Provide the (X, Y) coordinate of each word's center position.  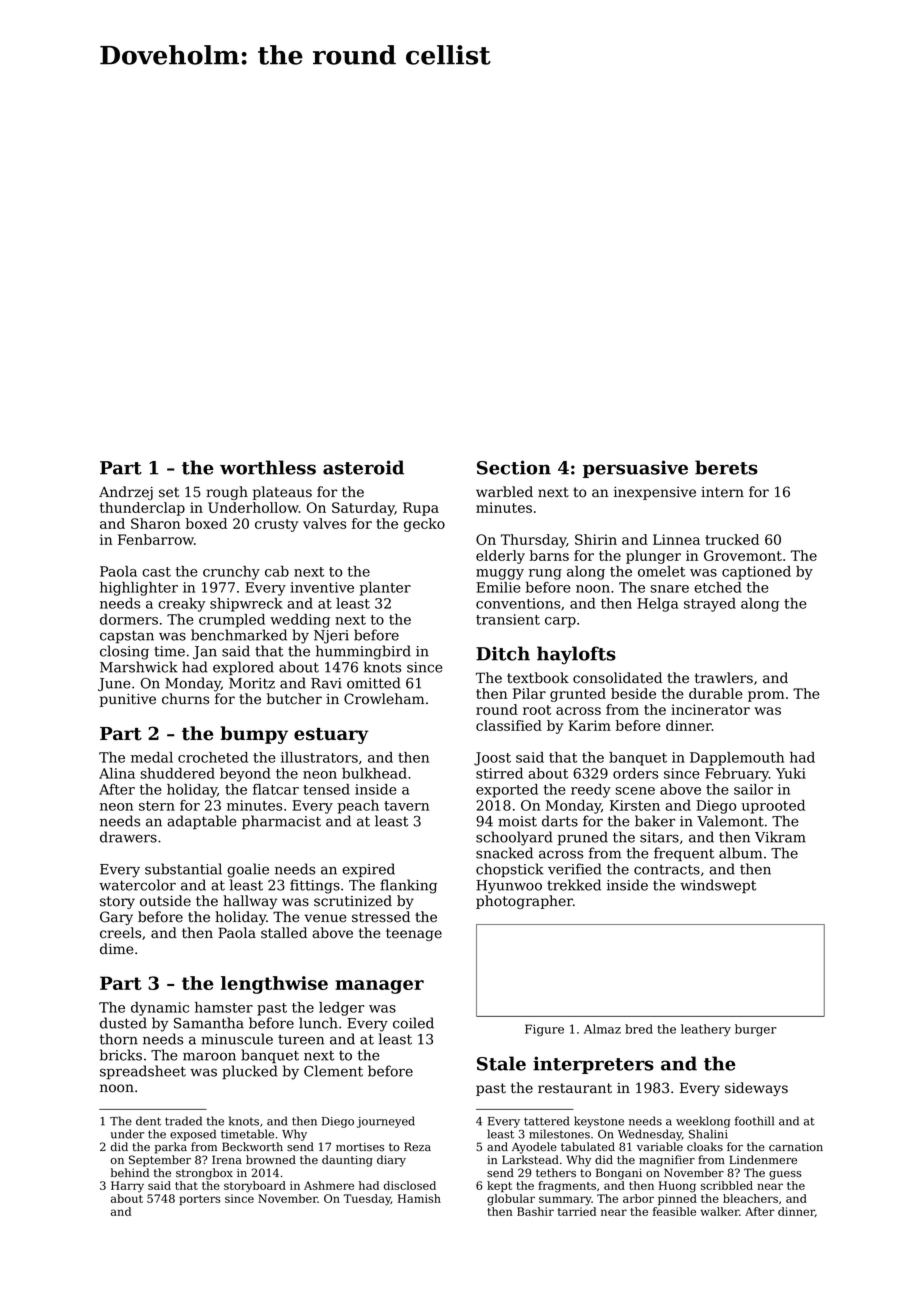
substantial (183, 869)
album (740, 853)
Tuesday (367, 1200)
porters (199, 1200)
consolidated (617, 678)
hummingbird (363, 652)
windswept (718, 886)
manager (379, 987)
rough (227, 493)
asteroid (363, 467)
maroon (209, 1056)
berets (726, 467)
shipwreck (246, 605)
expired (368, 870)
